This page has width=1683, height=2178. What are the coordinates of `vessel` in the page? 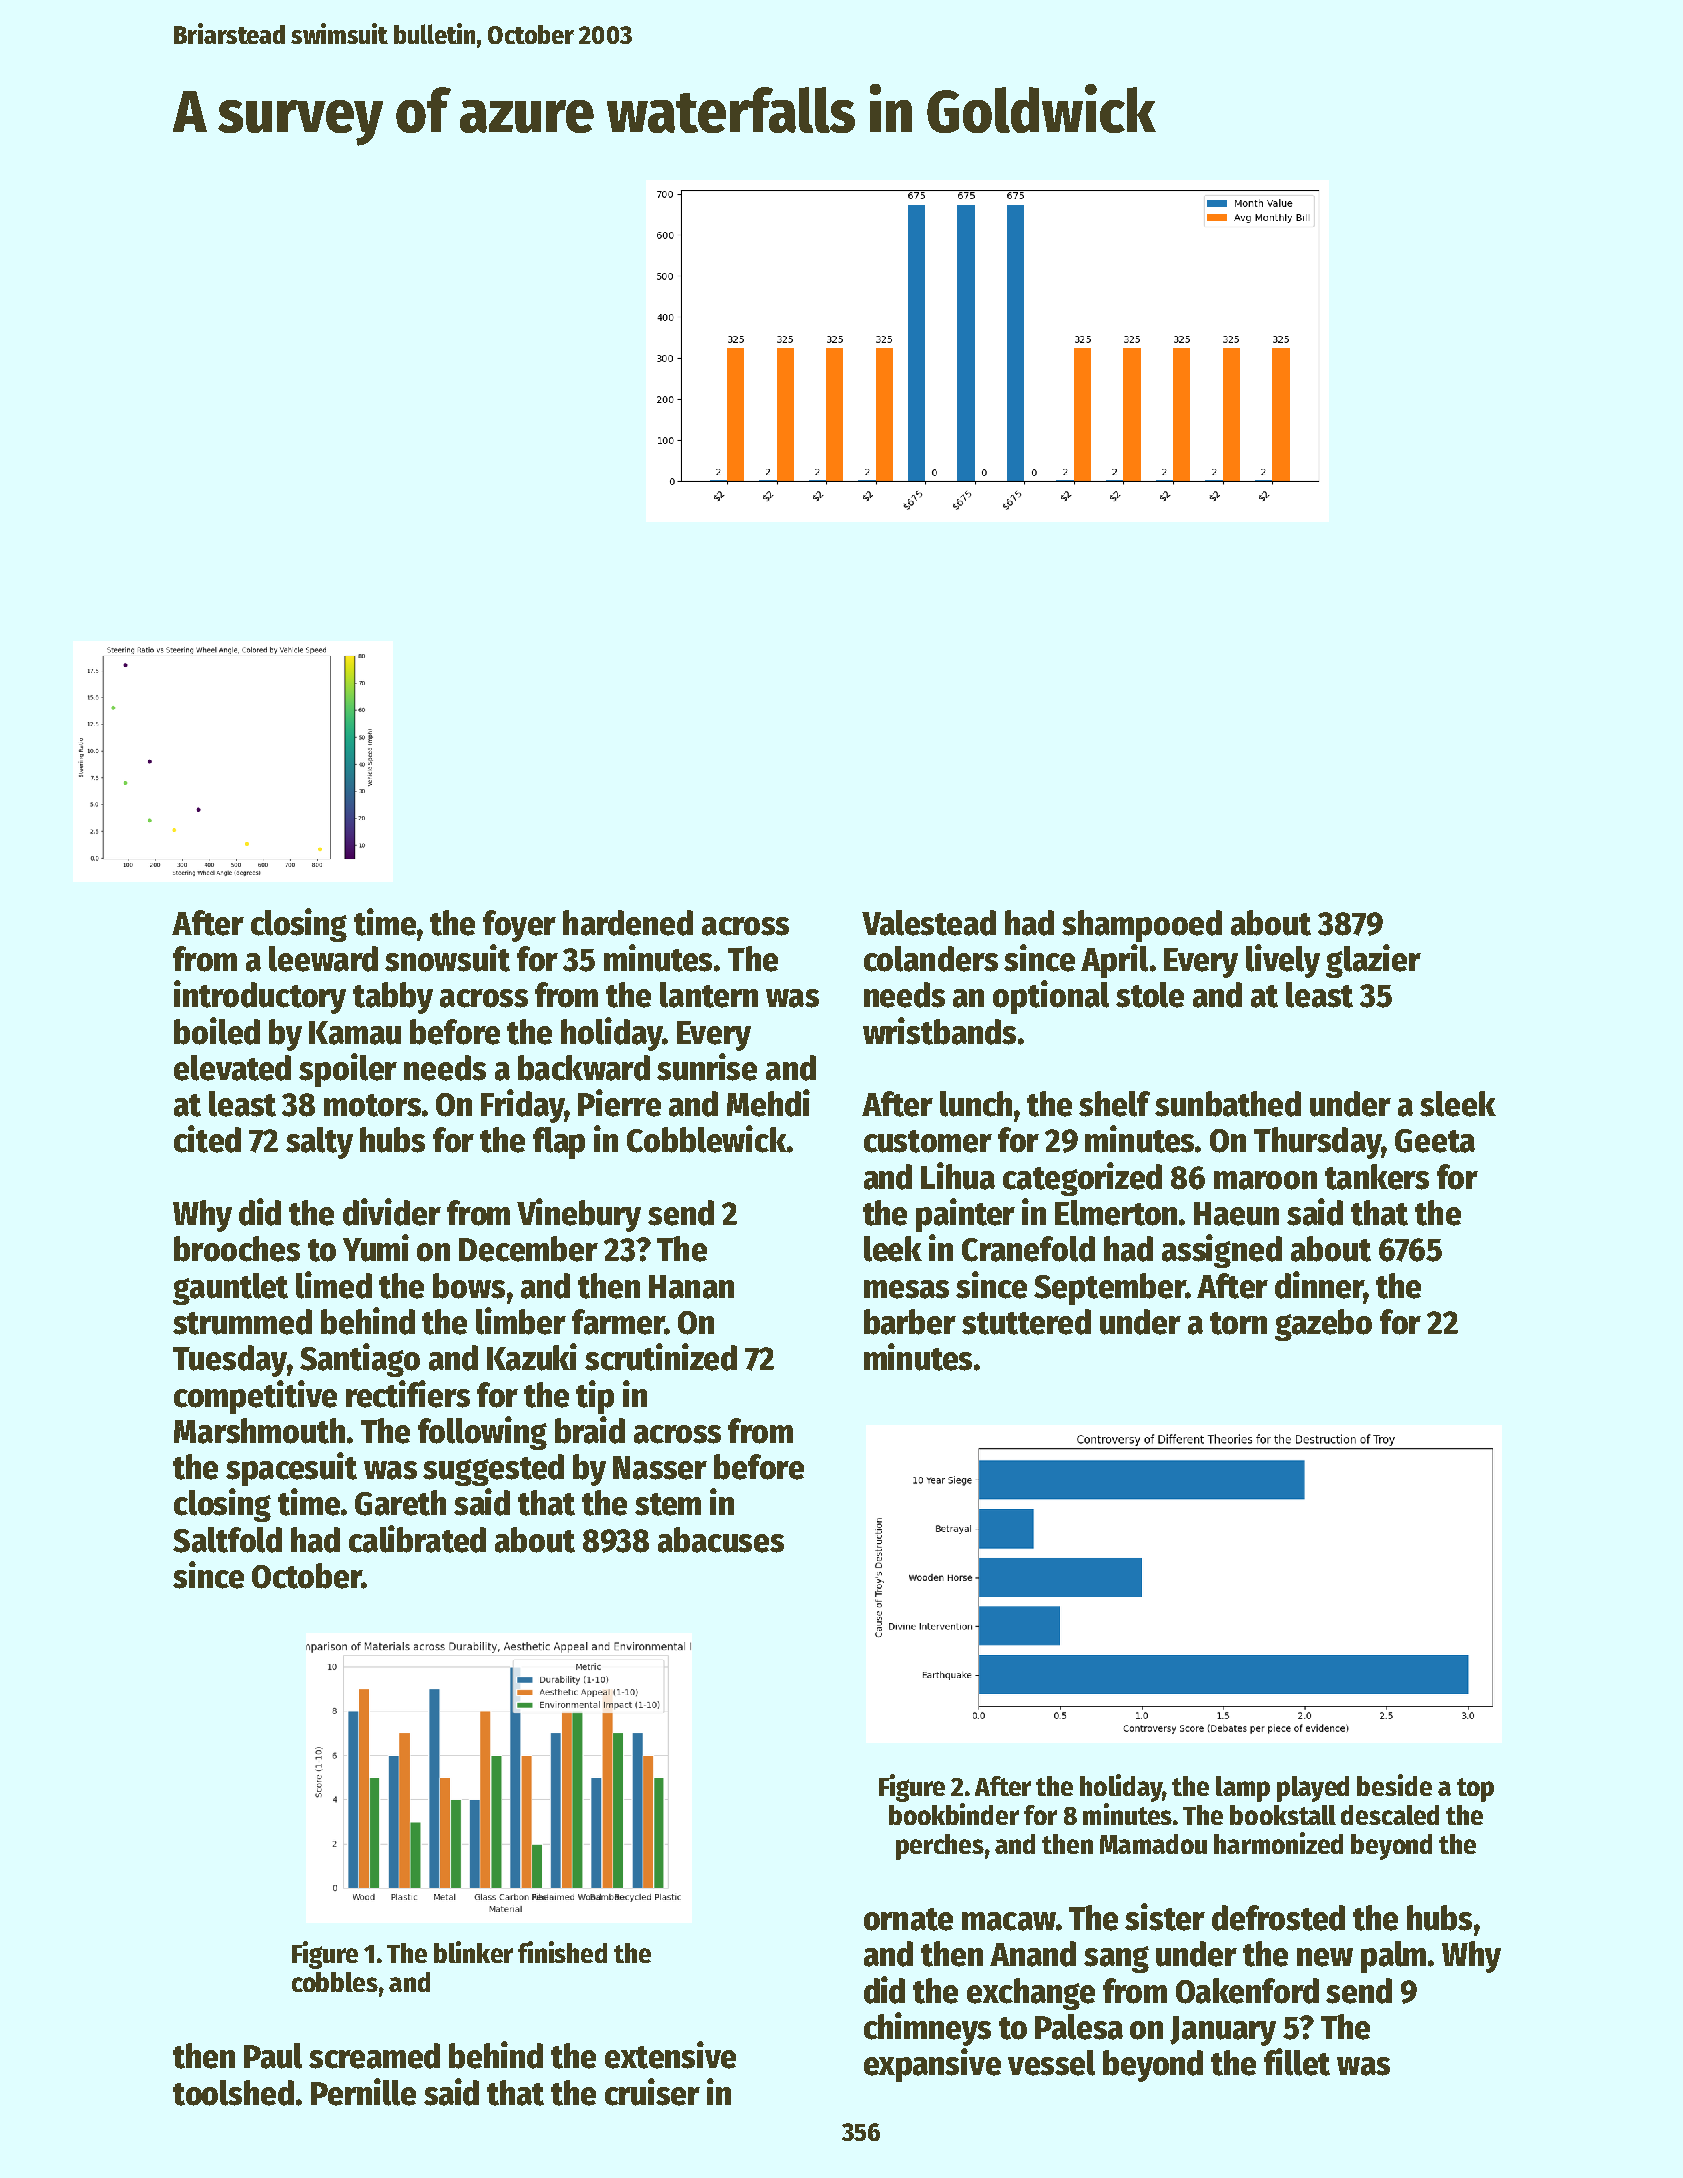 It's located at (1051, 2063).
